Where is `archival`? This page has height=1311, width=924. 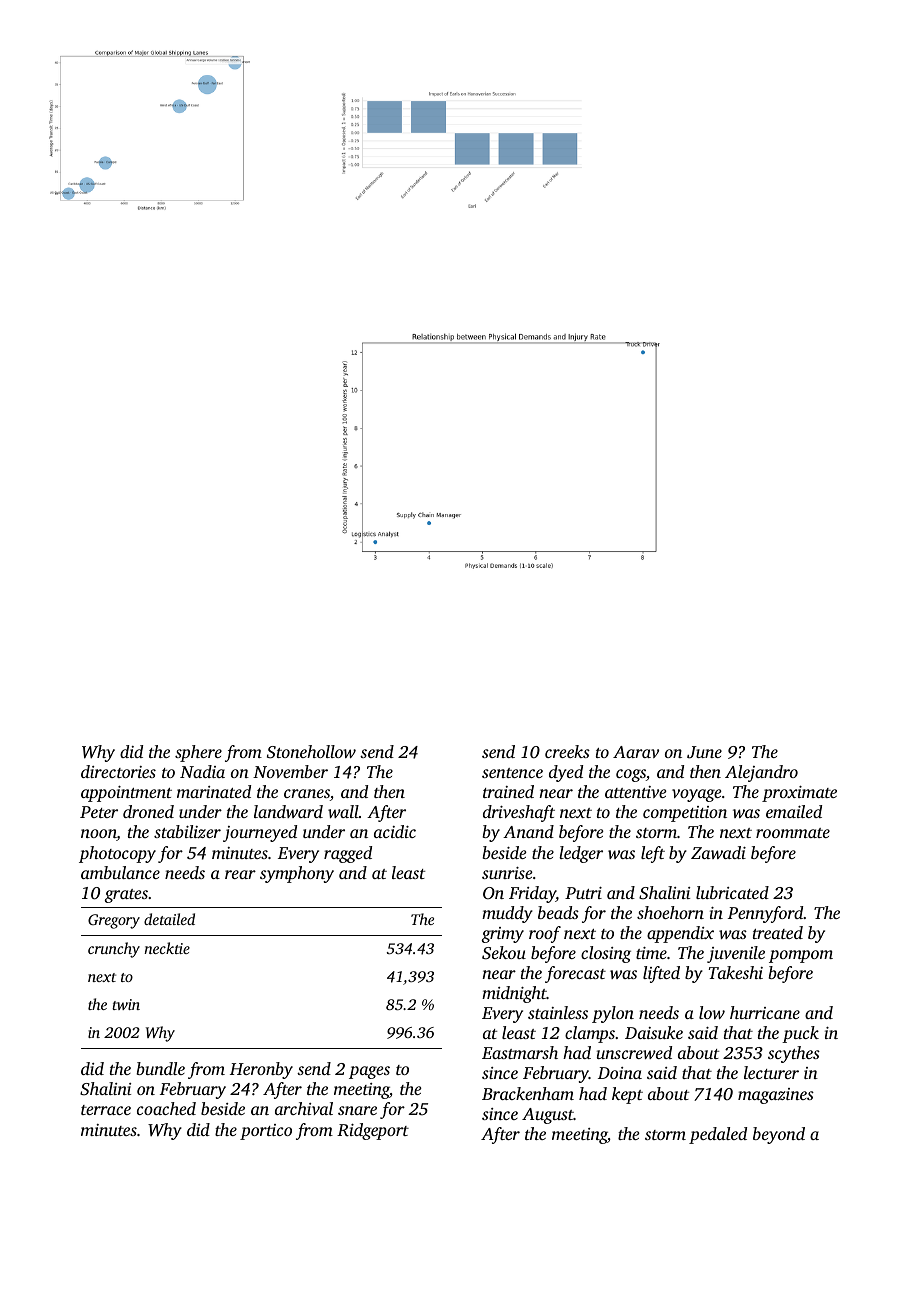
archival is located at coordinates (304, 1108).
